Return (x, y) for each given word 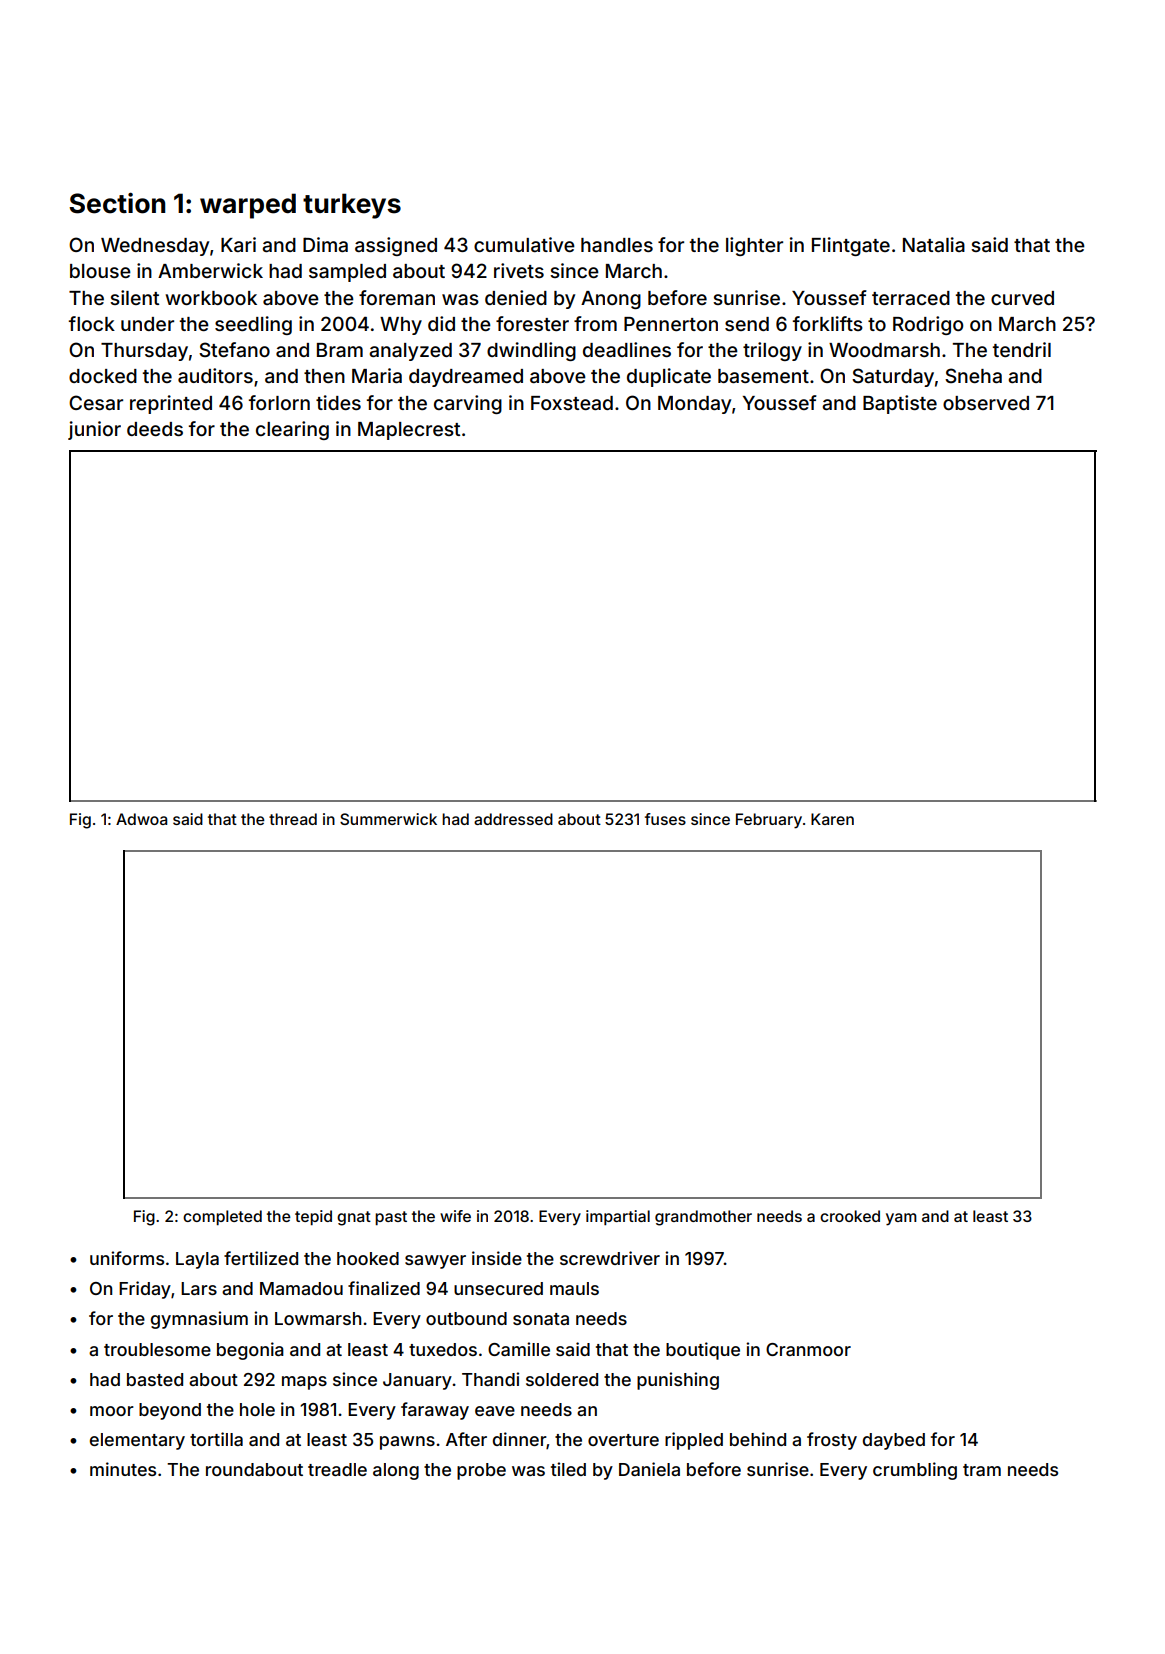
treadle (337, 1469)
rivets (519, 270)
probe (481, 1471)
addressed (513, 819)
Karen (832, 819)
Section (117, 203)
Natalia (934, 244)
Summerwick (388, 819)
